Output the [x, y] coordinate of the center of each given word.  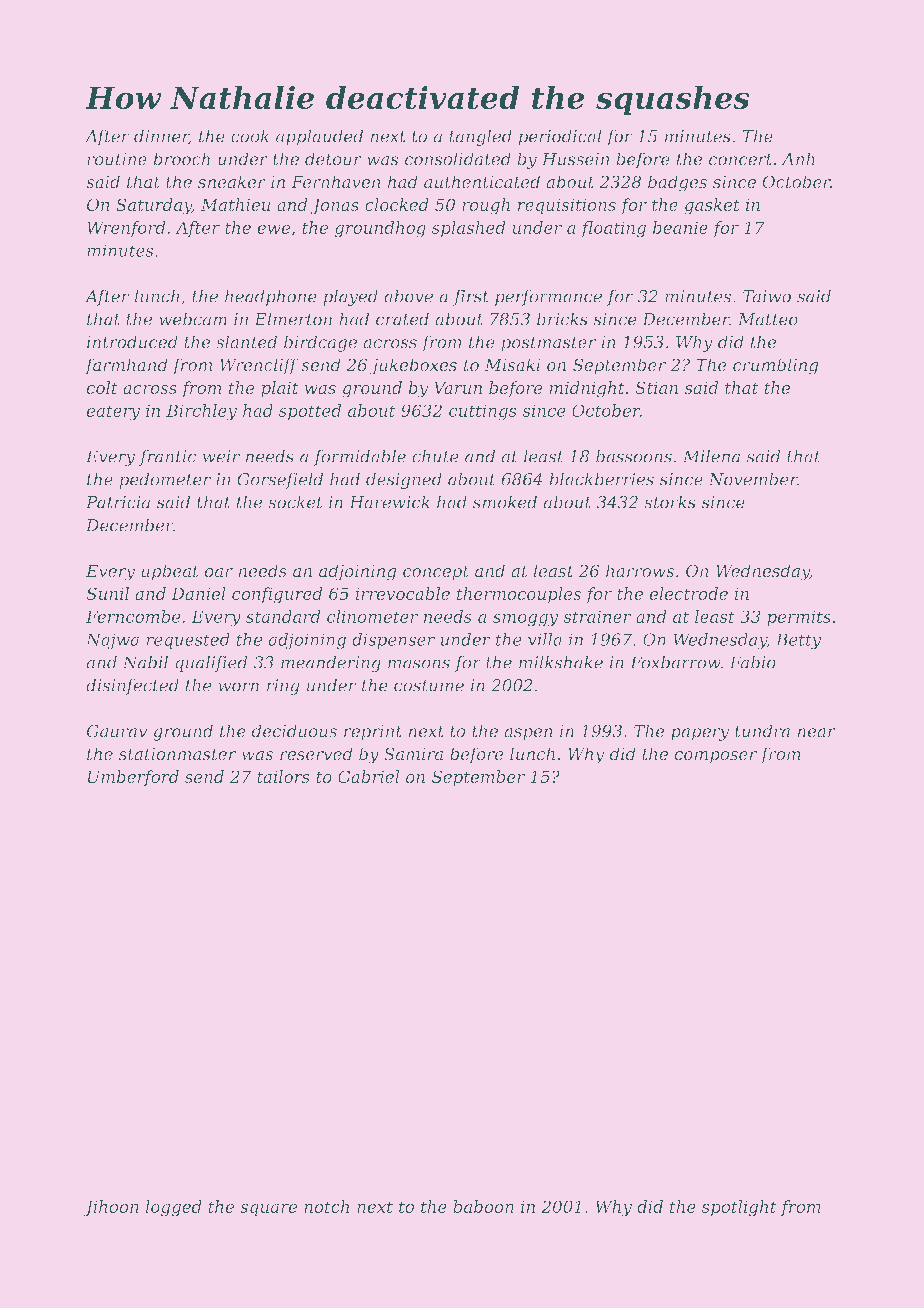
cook [250, 136]
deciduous [294, 731]
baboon [483, 1206]
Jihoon [111, 1208]
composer [715, 757]
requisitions [567, 206]
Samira [413, 753]
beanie [680, 227]
